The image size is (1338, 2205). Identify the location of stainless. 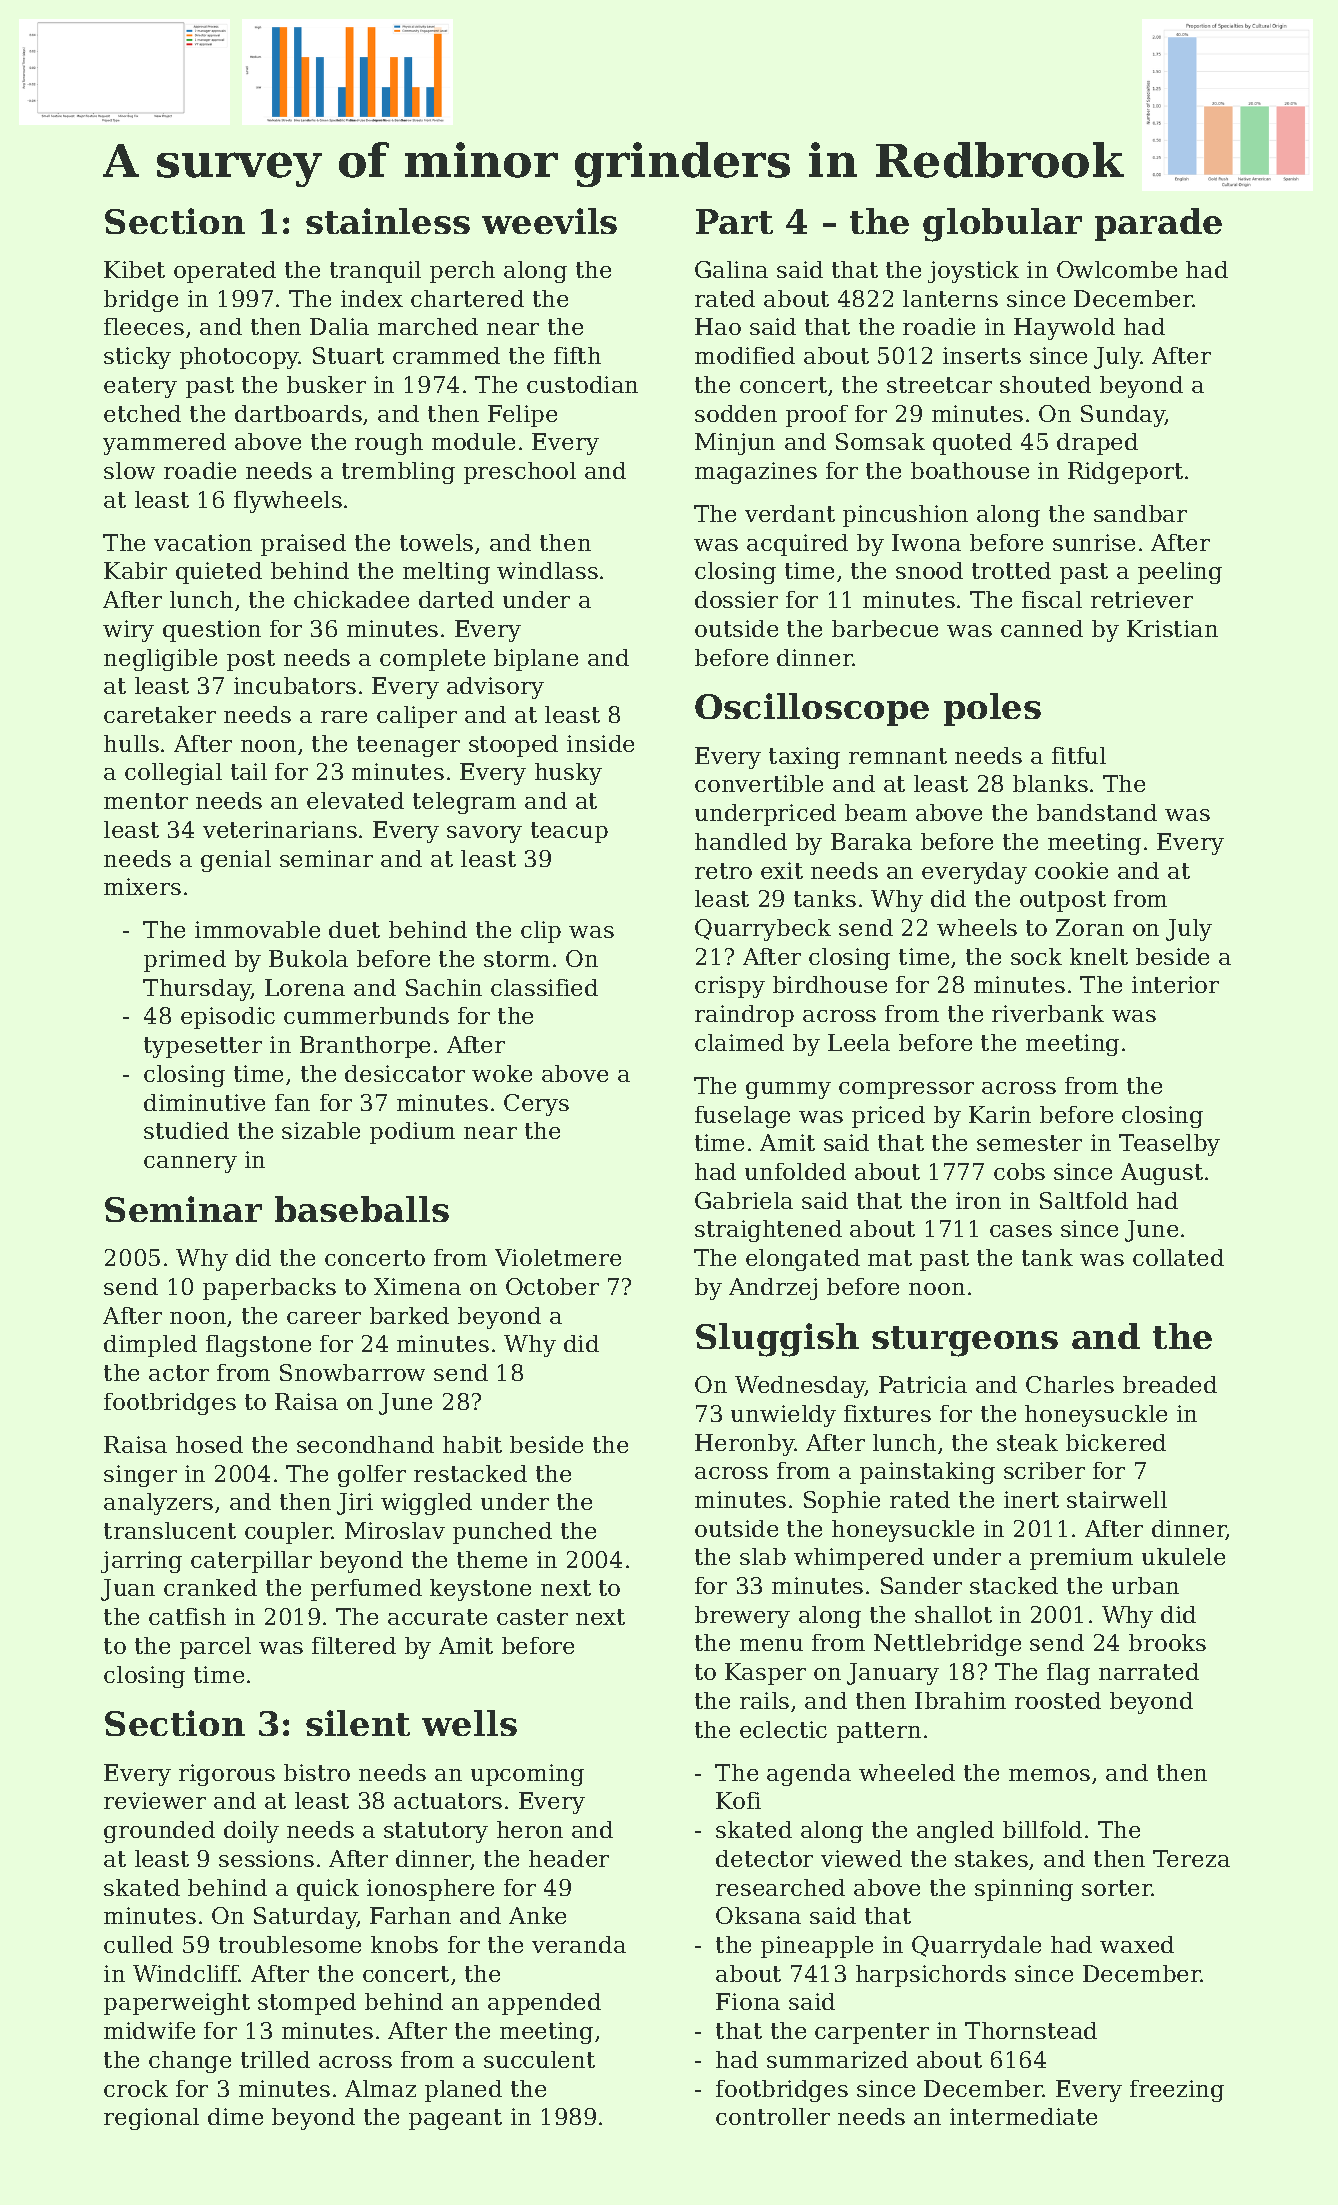
(388, 221).
